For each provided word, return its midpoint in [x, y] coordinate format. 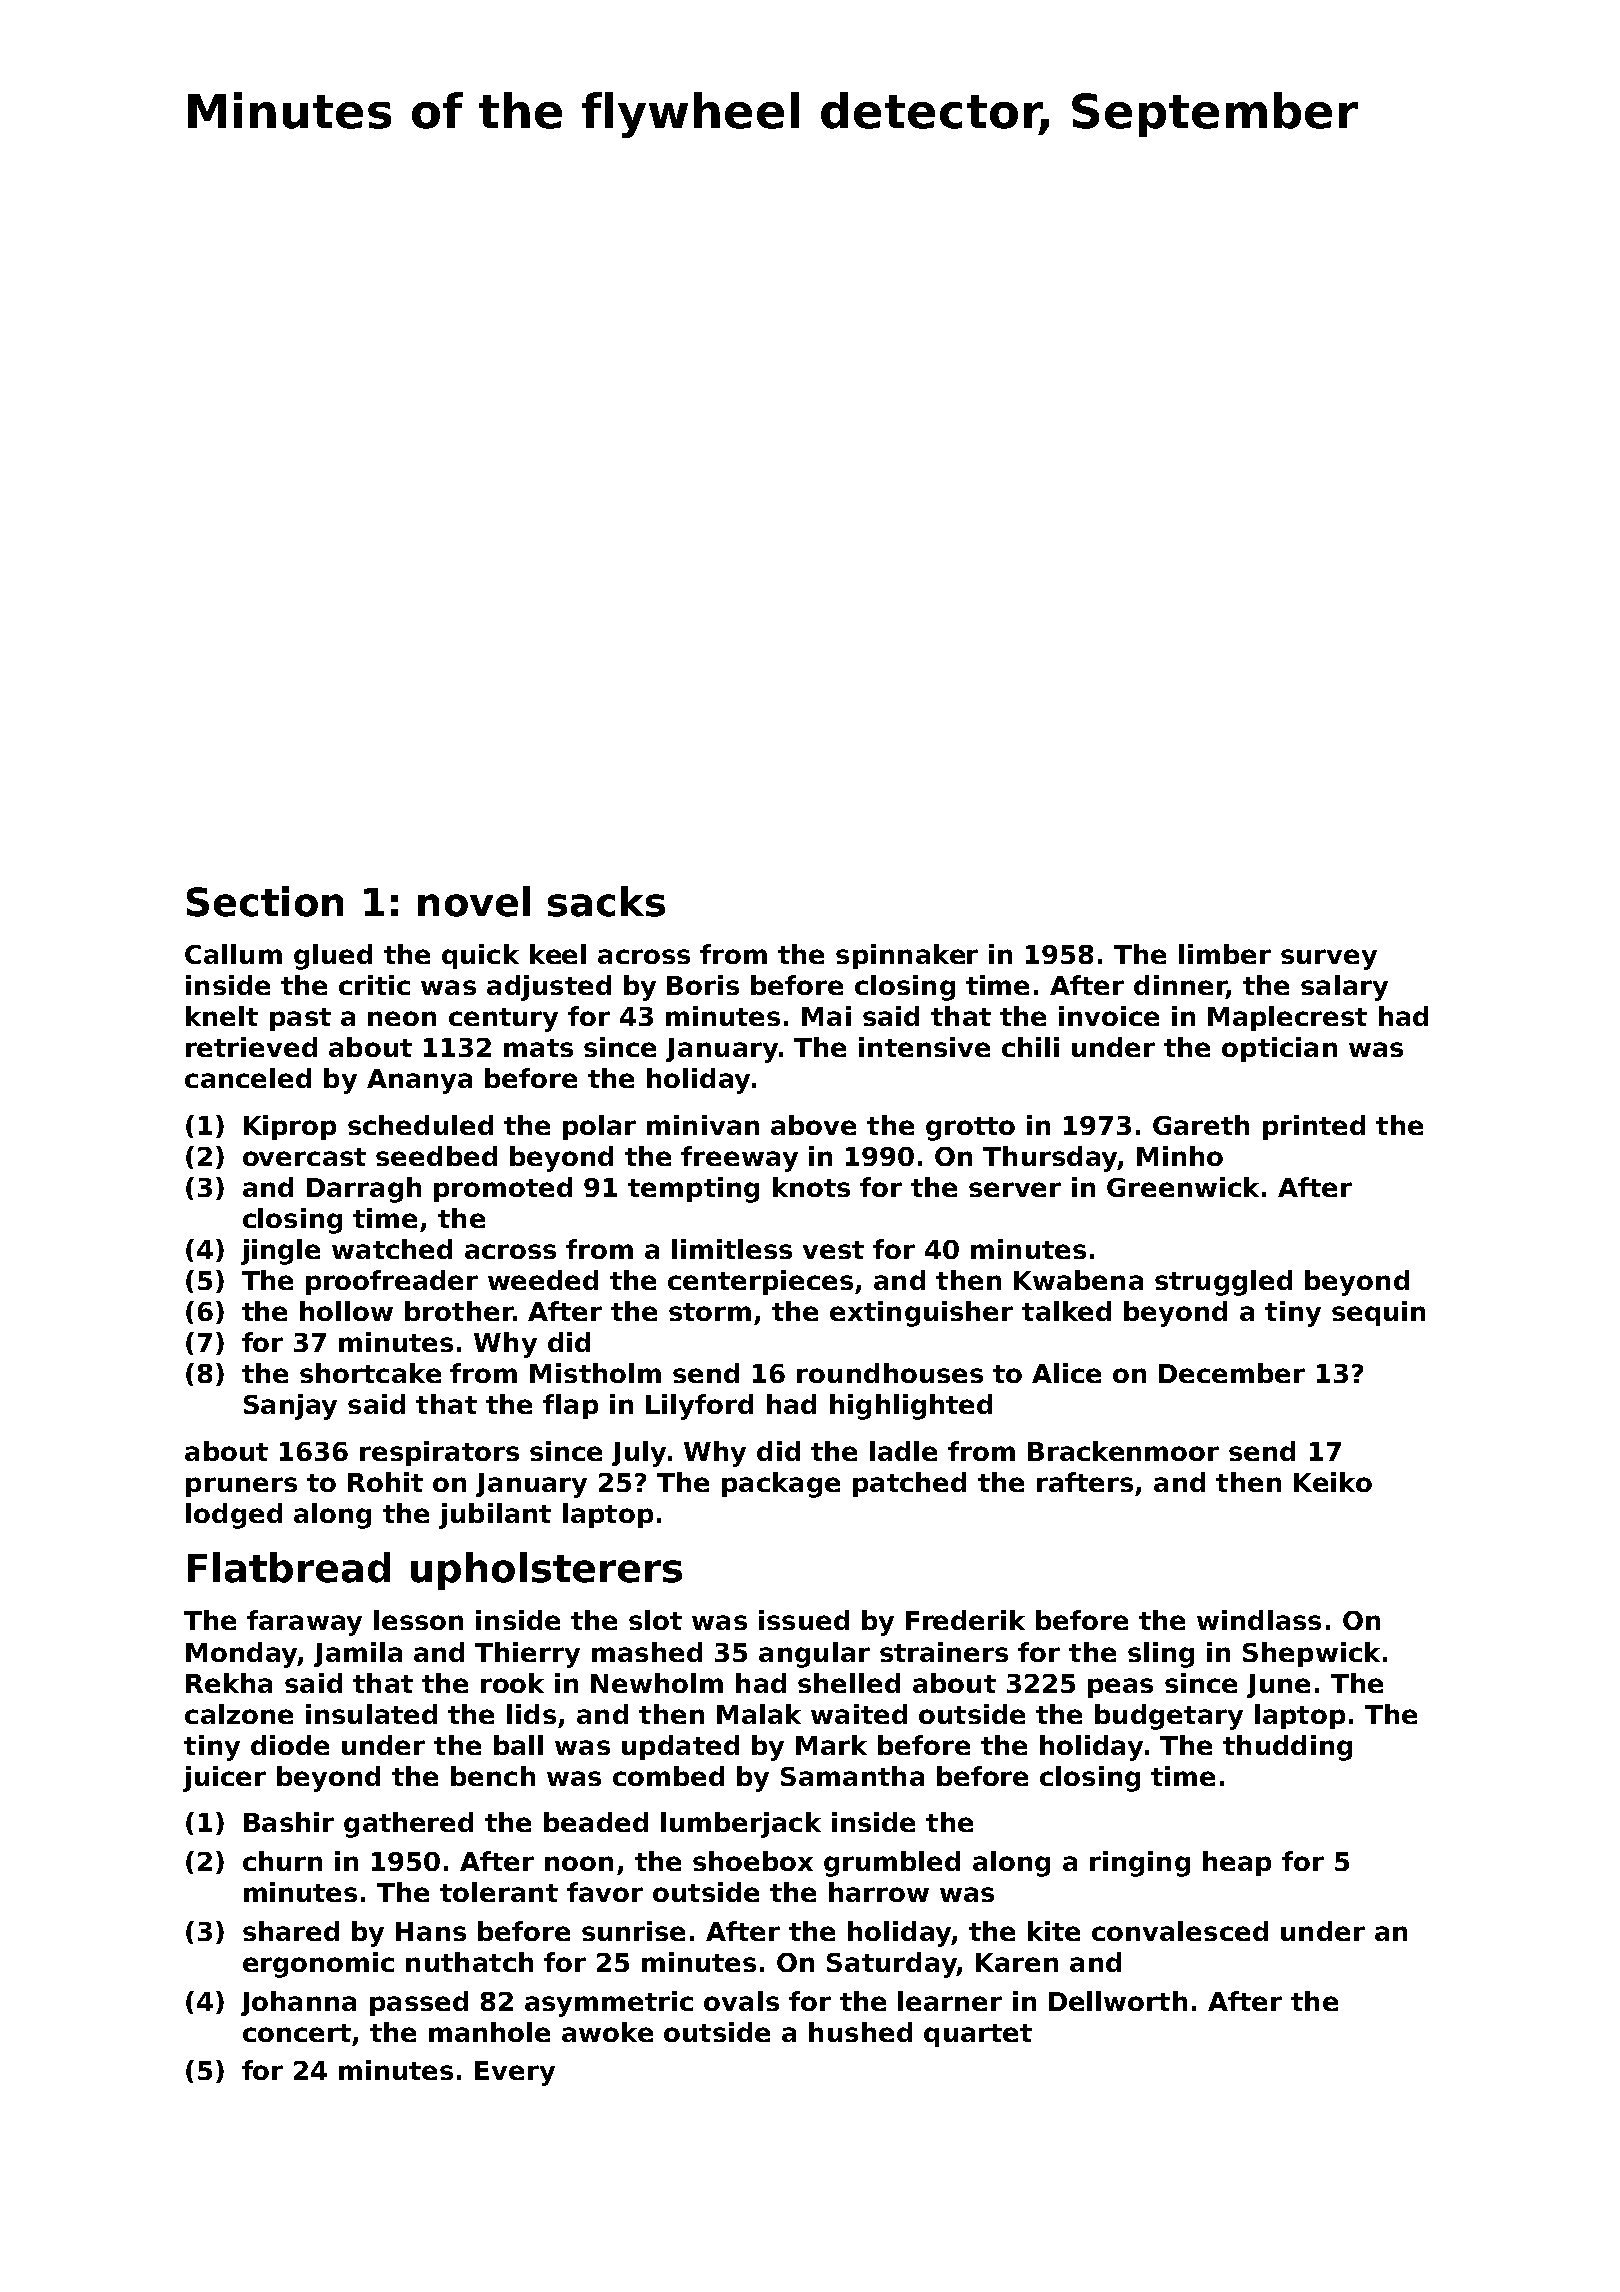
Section [265, 901]
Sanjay [290, 1407]
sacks [606, 901]
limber [1225, 954]
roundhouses [890, 1373]
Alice [1066, 1373]
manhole [489, 2032]
